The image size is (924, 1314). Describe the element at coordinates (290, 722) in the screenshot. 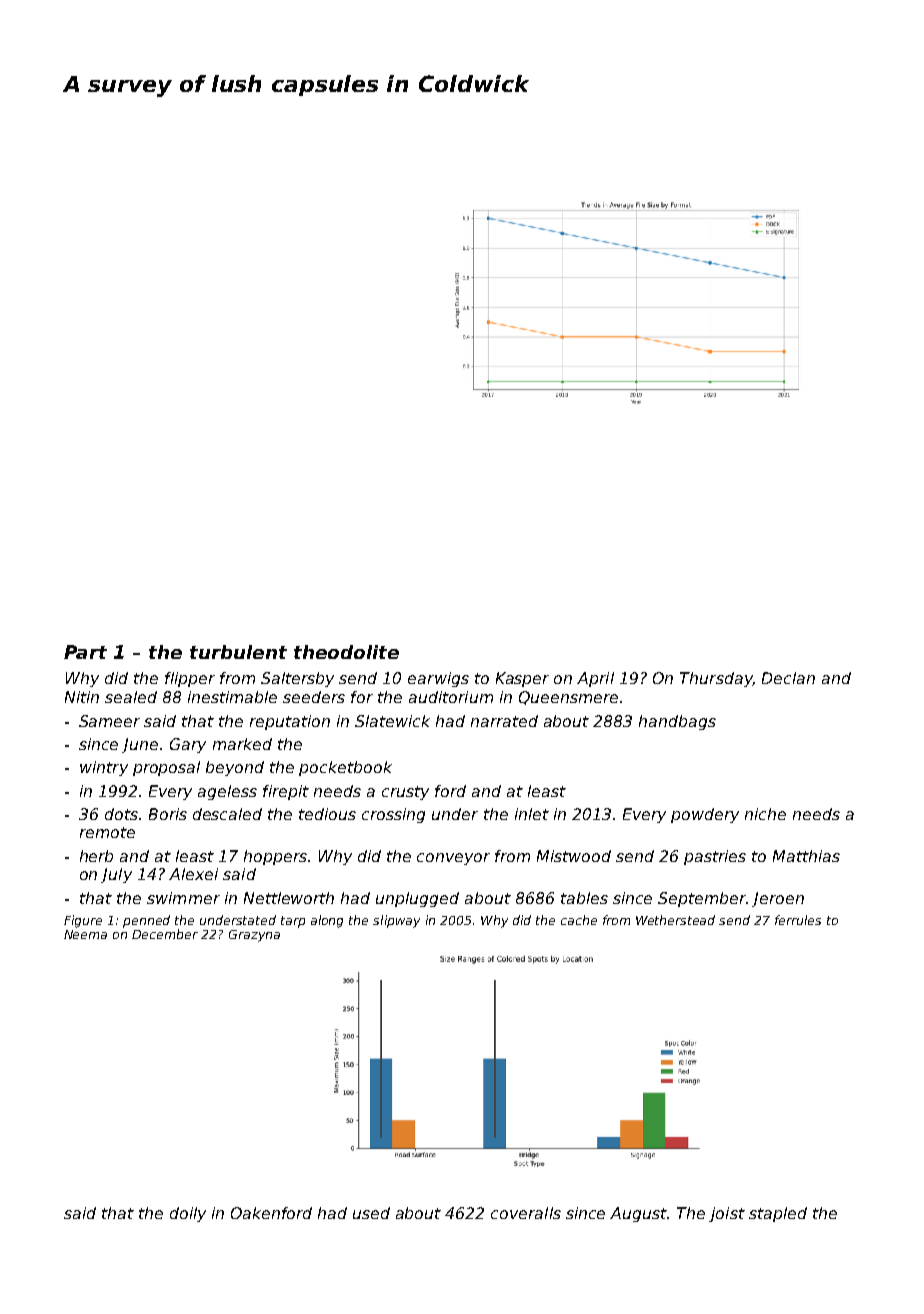

I see `reputation` at that location.
